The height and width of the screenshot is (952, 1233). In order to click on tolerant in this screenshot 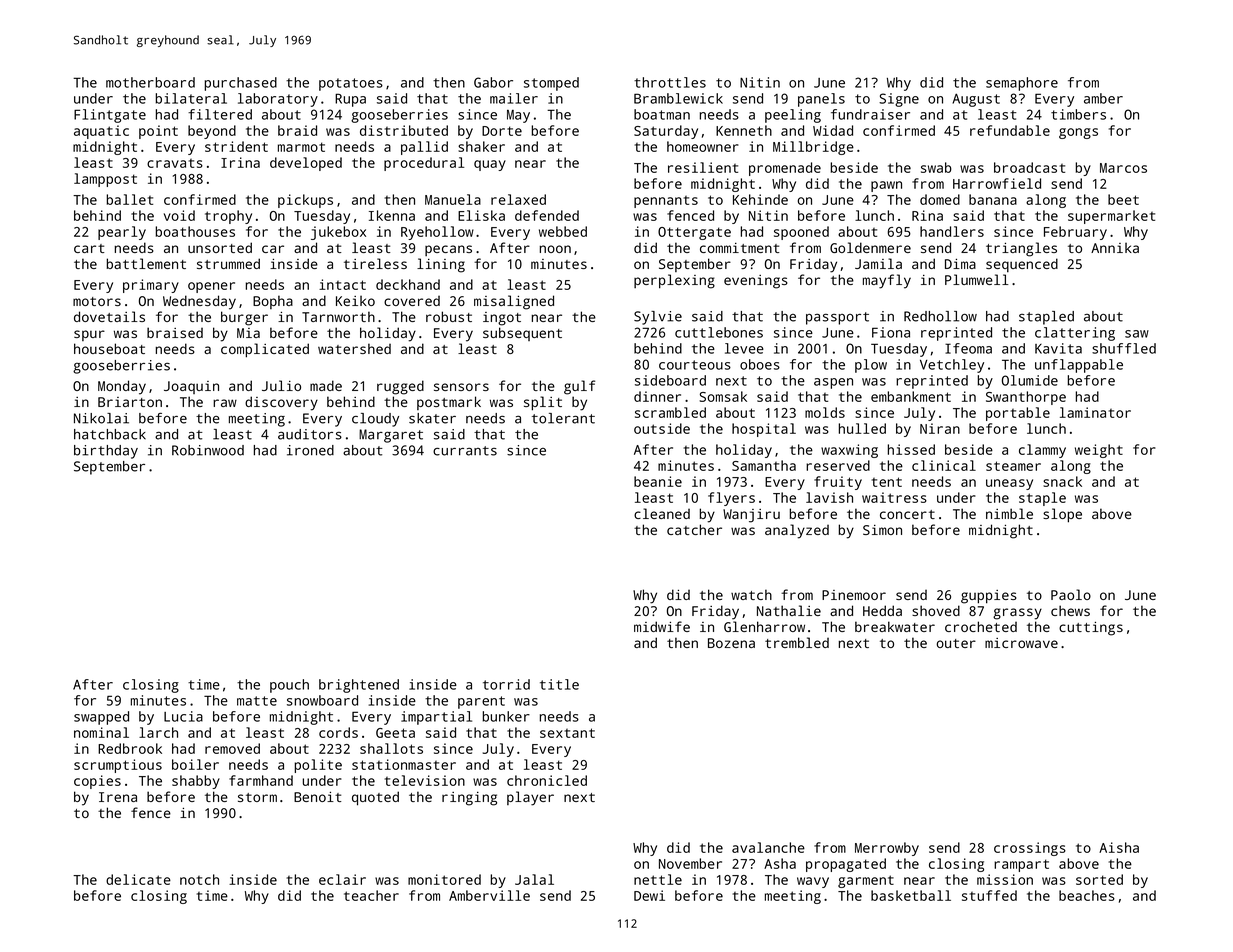, I will do `click(563, 418)`.
